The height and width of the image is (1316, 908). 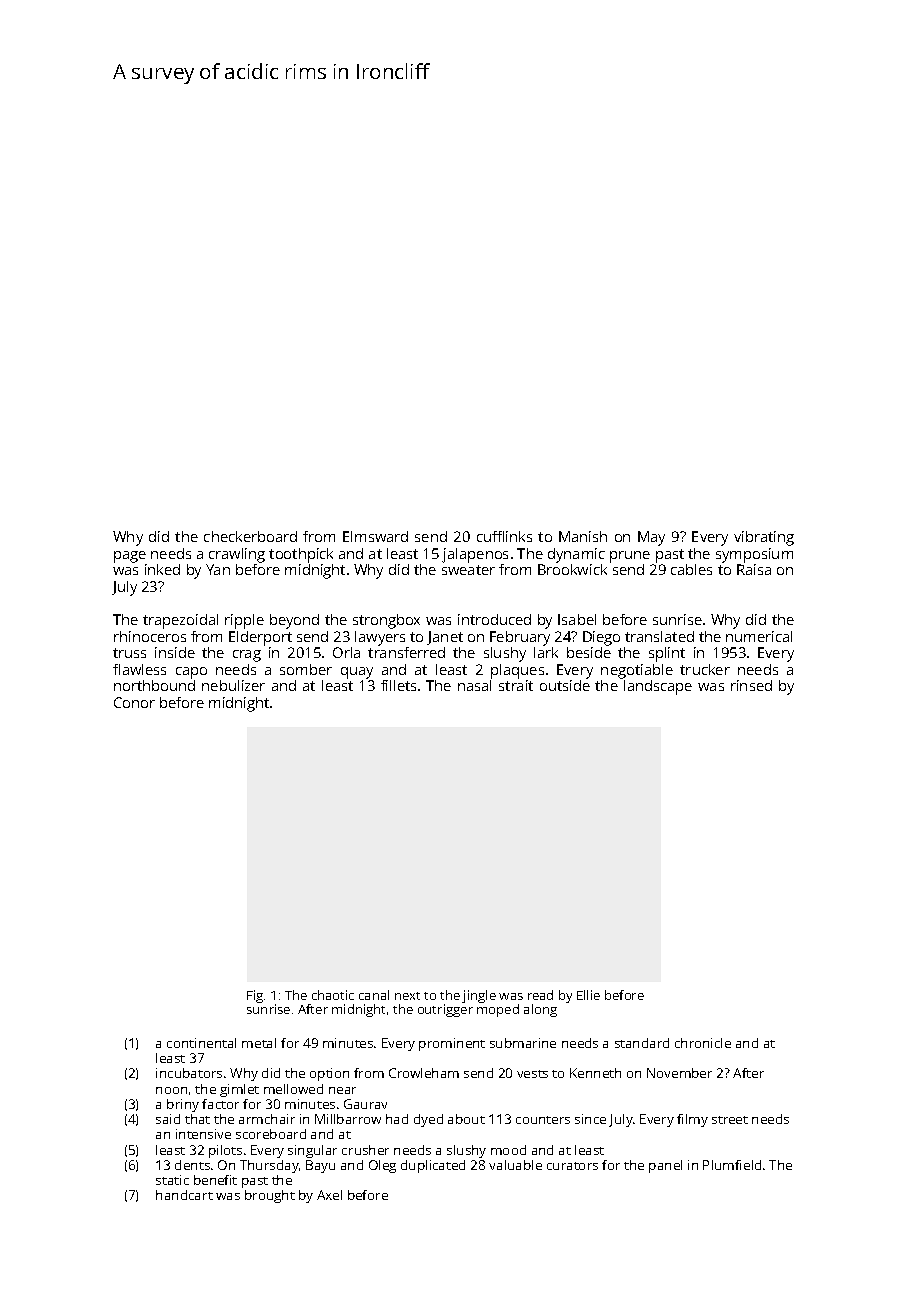 What do you see at coordinates (424, 1073) in the image?
I see `Crowleham` at bounding box center [424, 1073].
